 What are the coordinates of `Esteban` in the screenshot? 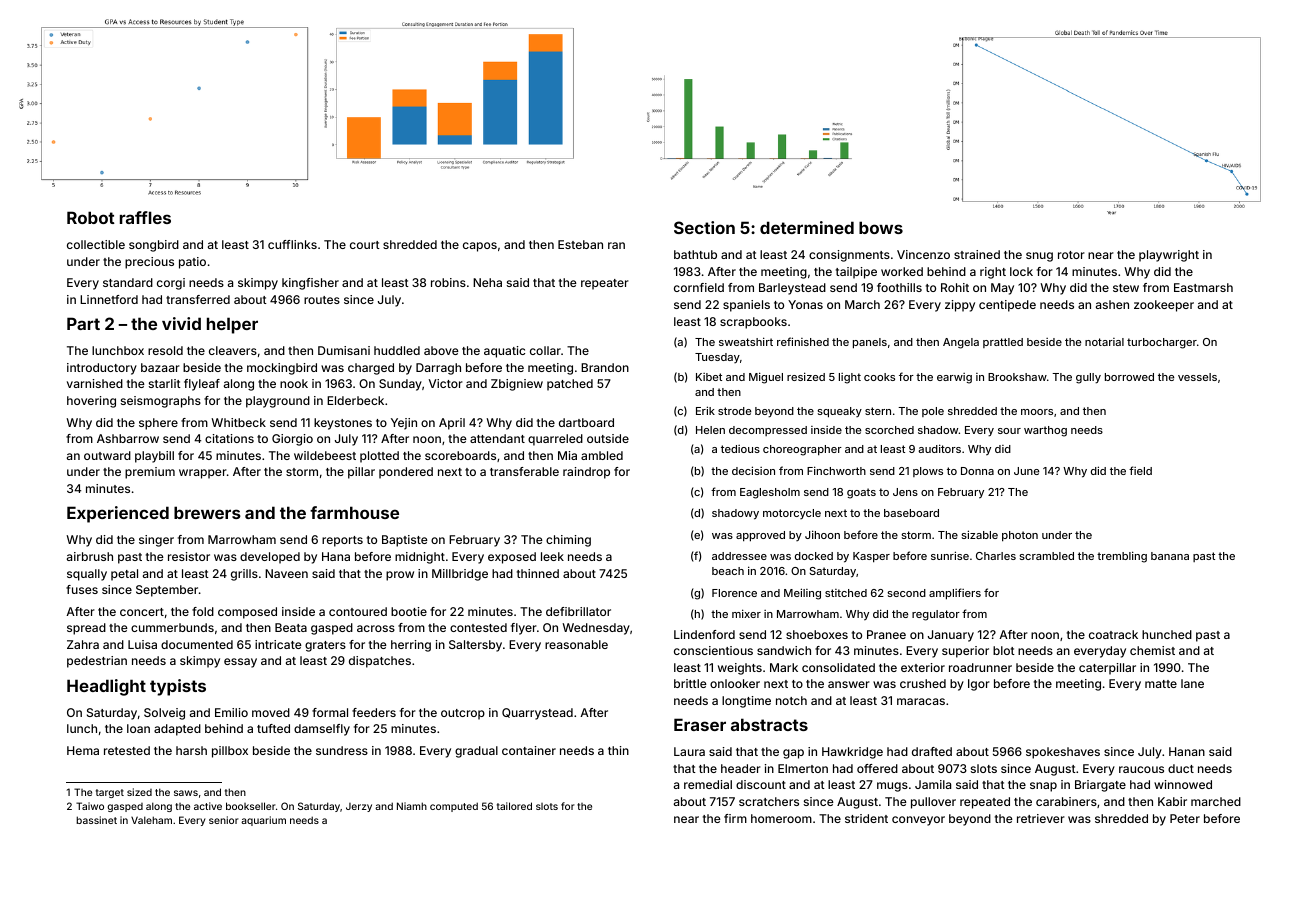 It's located at (580, 244).
